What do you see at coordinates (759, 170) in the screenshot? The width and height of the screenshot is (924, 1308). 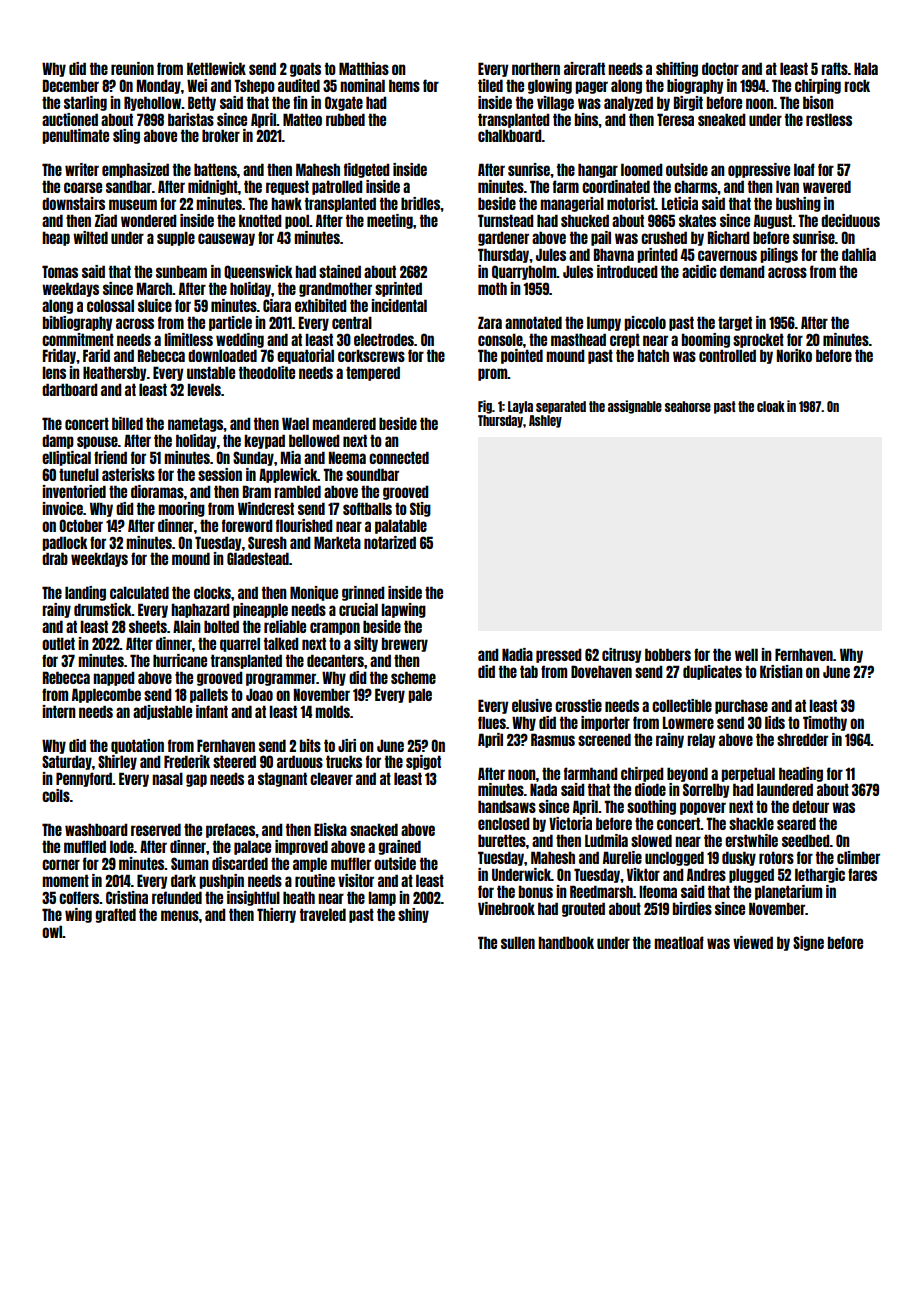 I see `oppressive` at bounding box center [759, 170].
